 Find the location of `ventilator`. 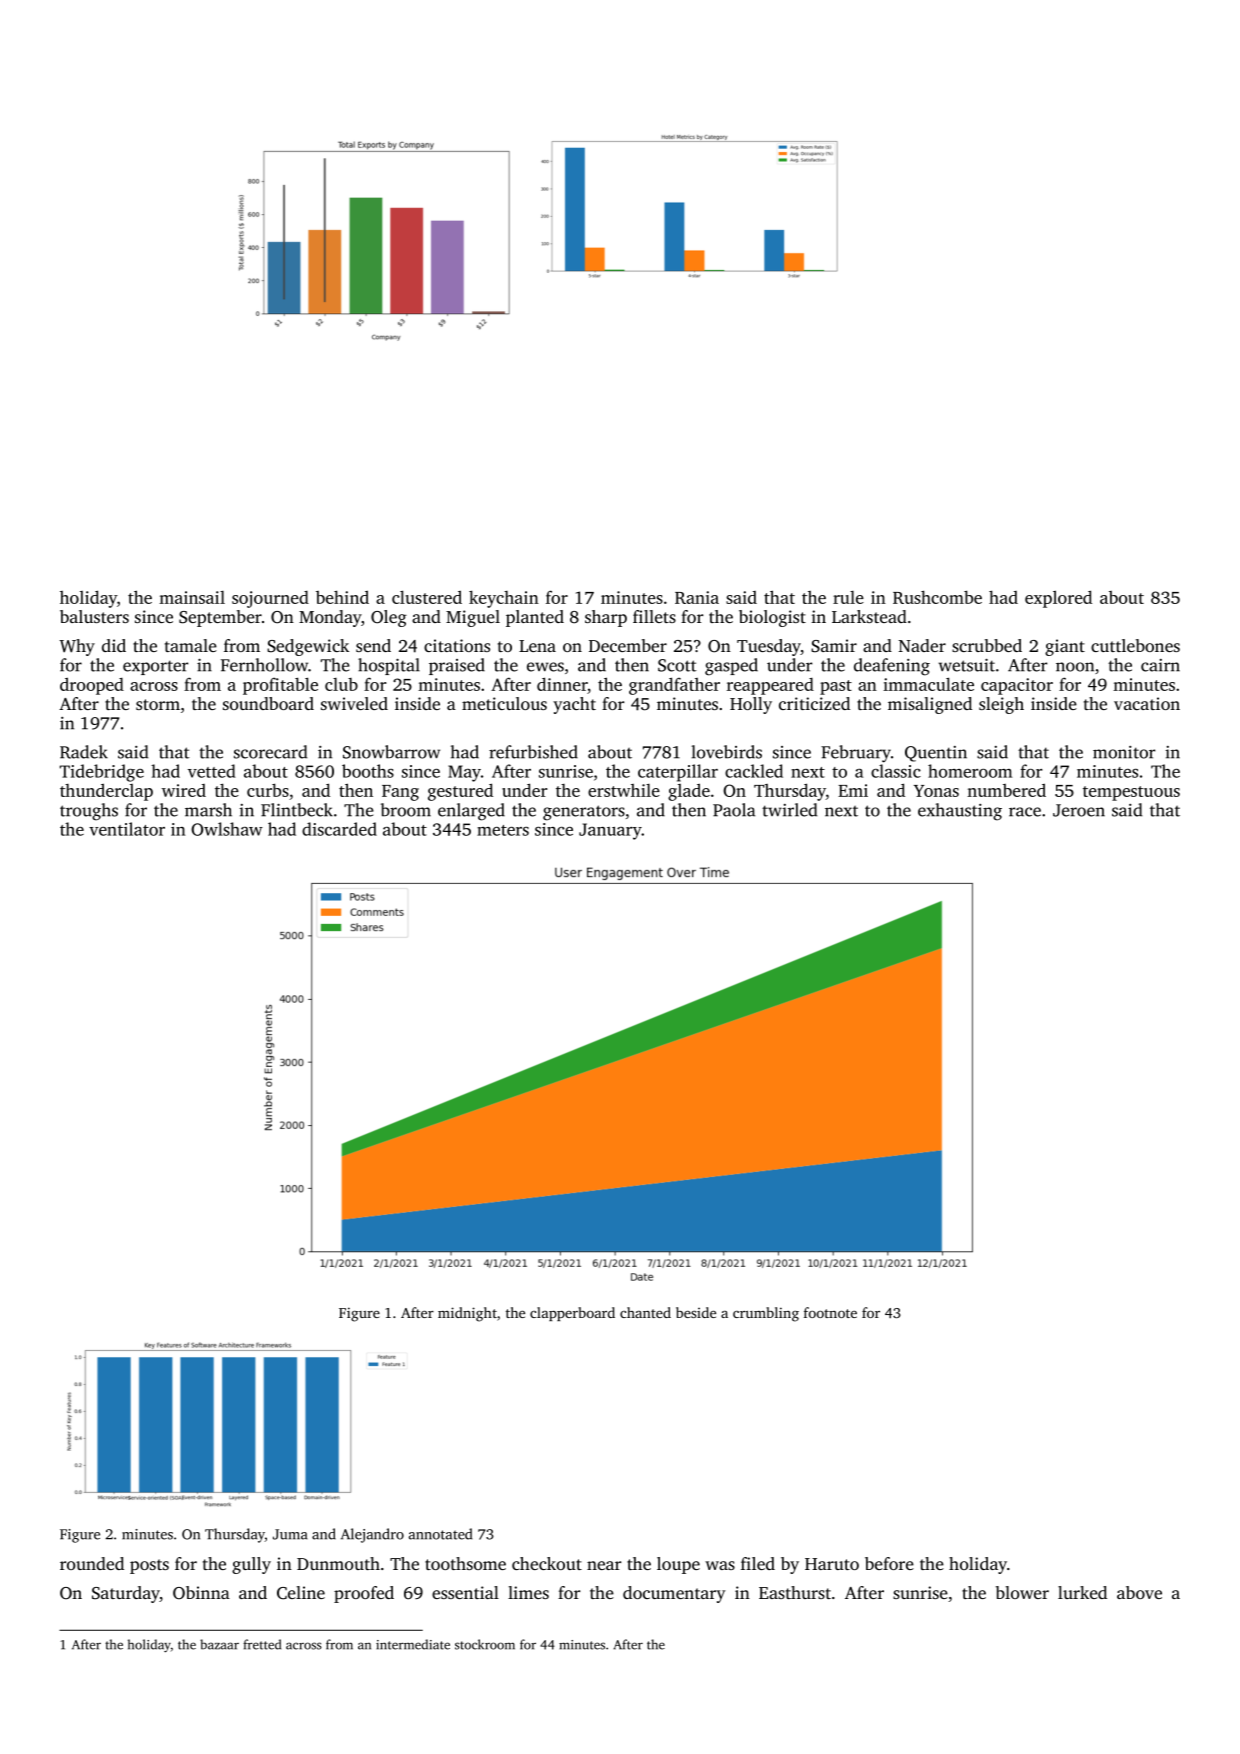

ventilator is located at coordinates (127, 829).
